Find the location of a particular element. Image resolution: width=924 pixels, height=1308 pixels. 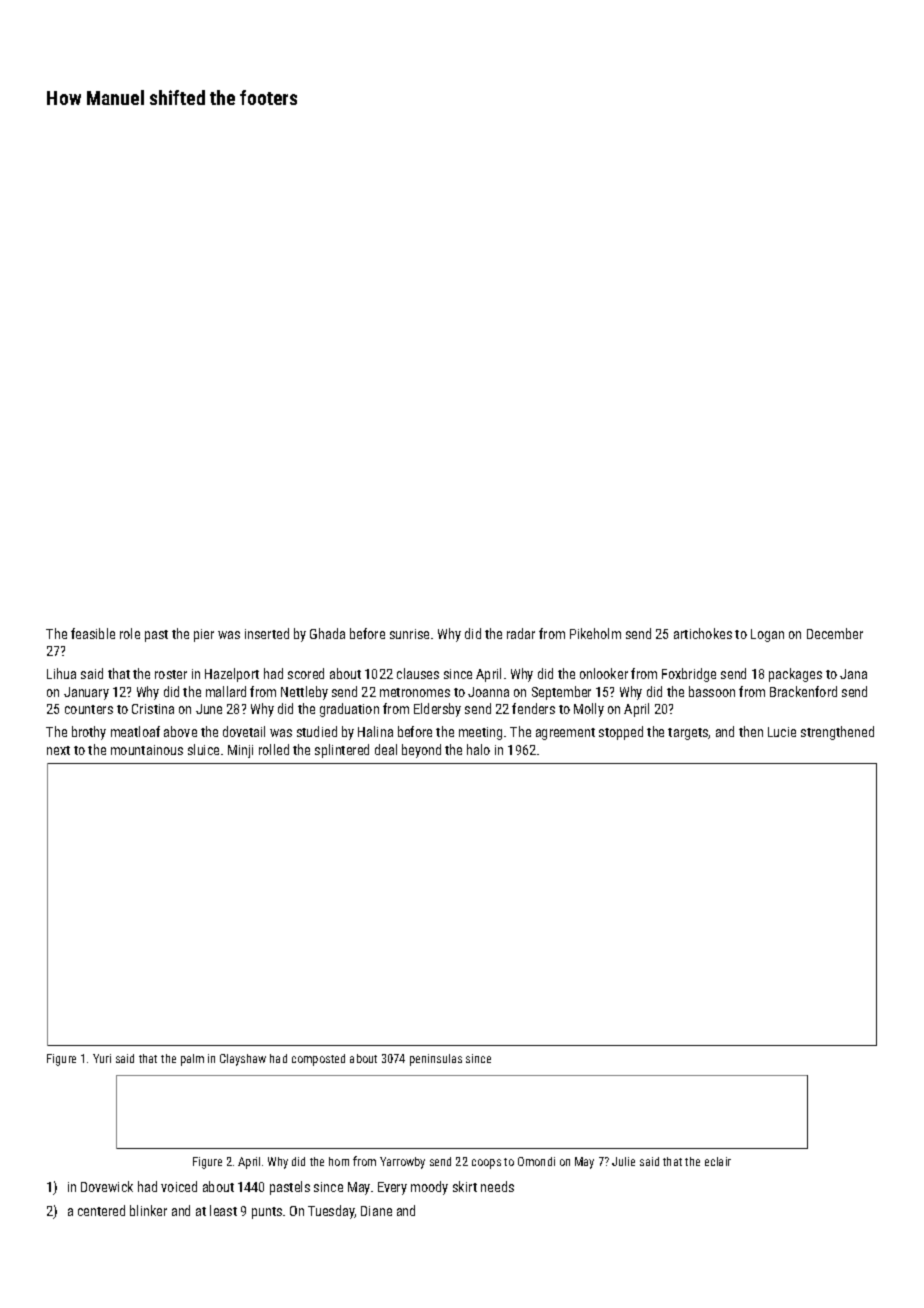

eclair is located at coordinates (718, 1161).
